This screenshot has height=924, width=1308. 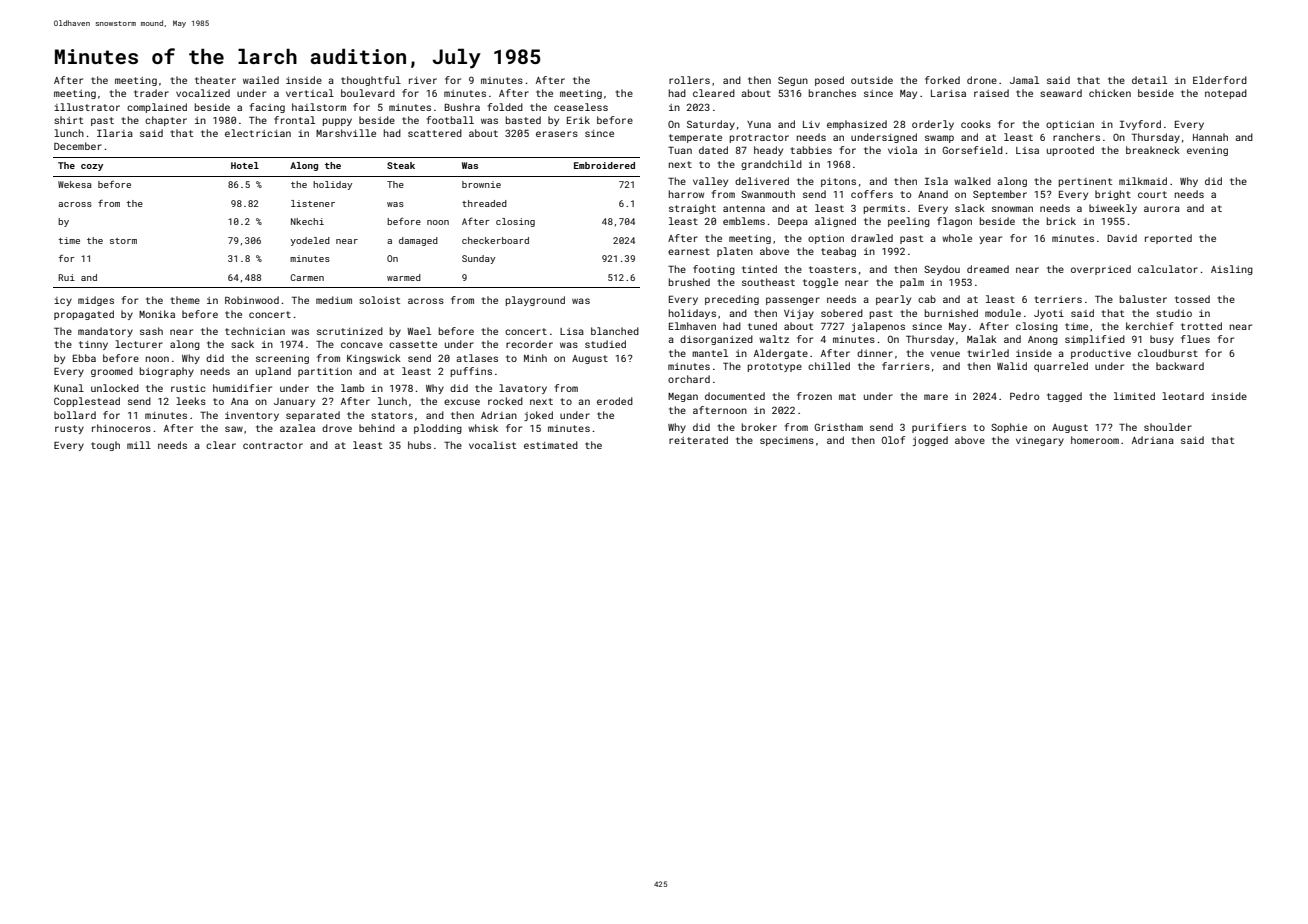 I want to click on Wekesa, so click(x=75, y=184).
